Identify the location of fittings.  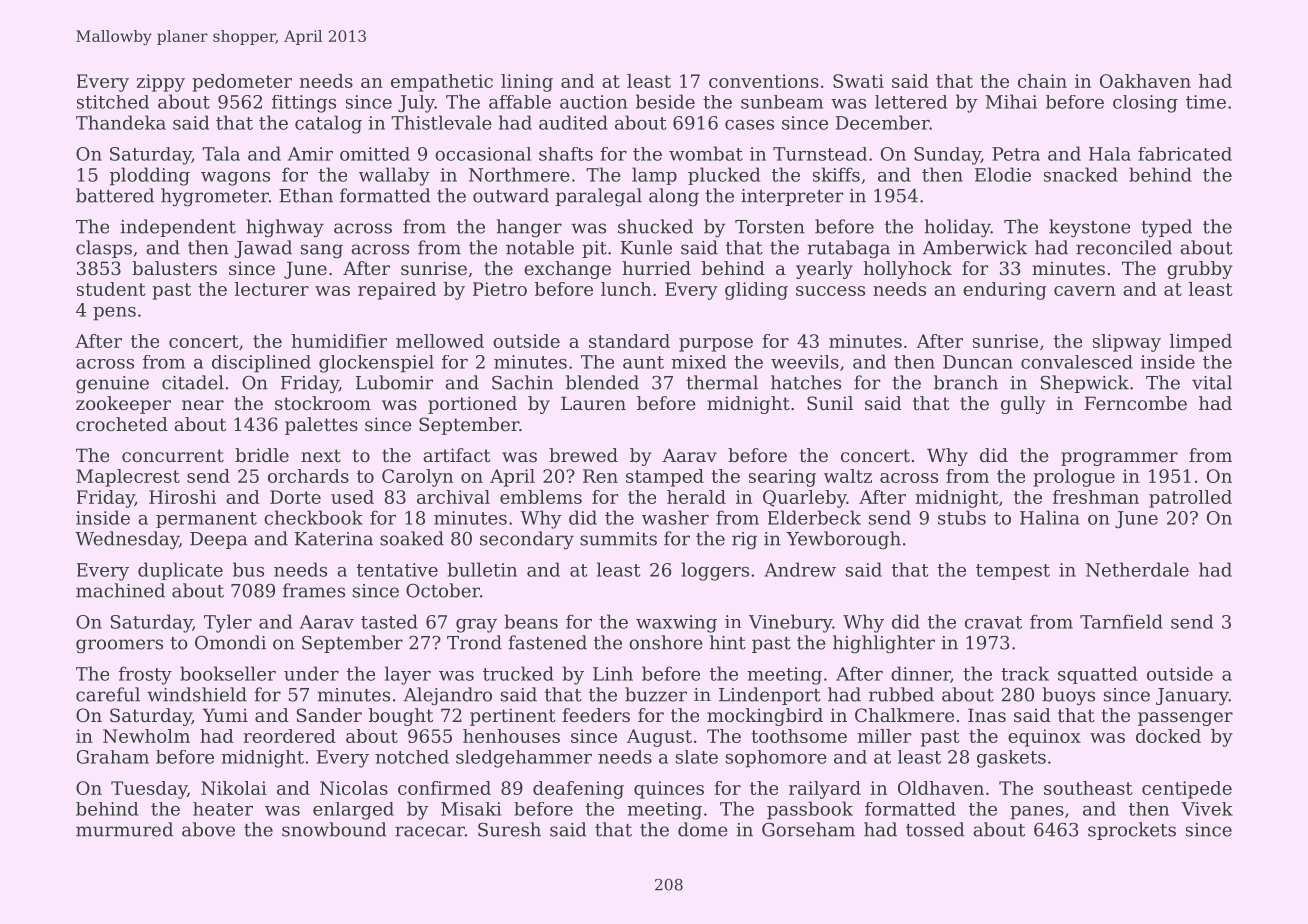
(304, 104).
